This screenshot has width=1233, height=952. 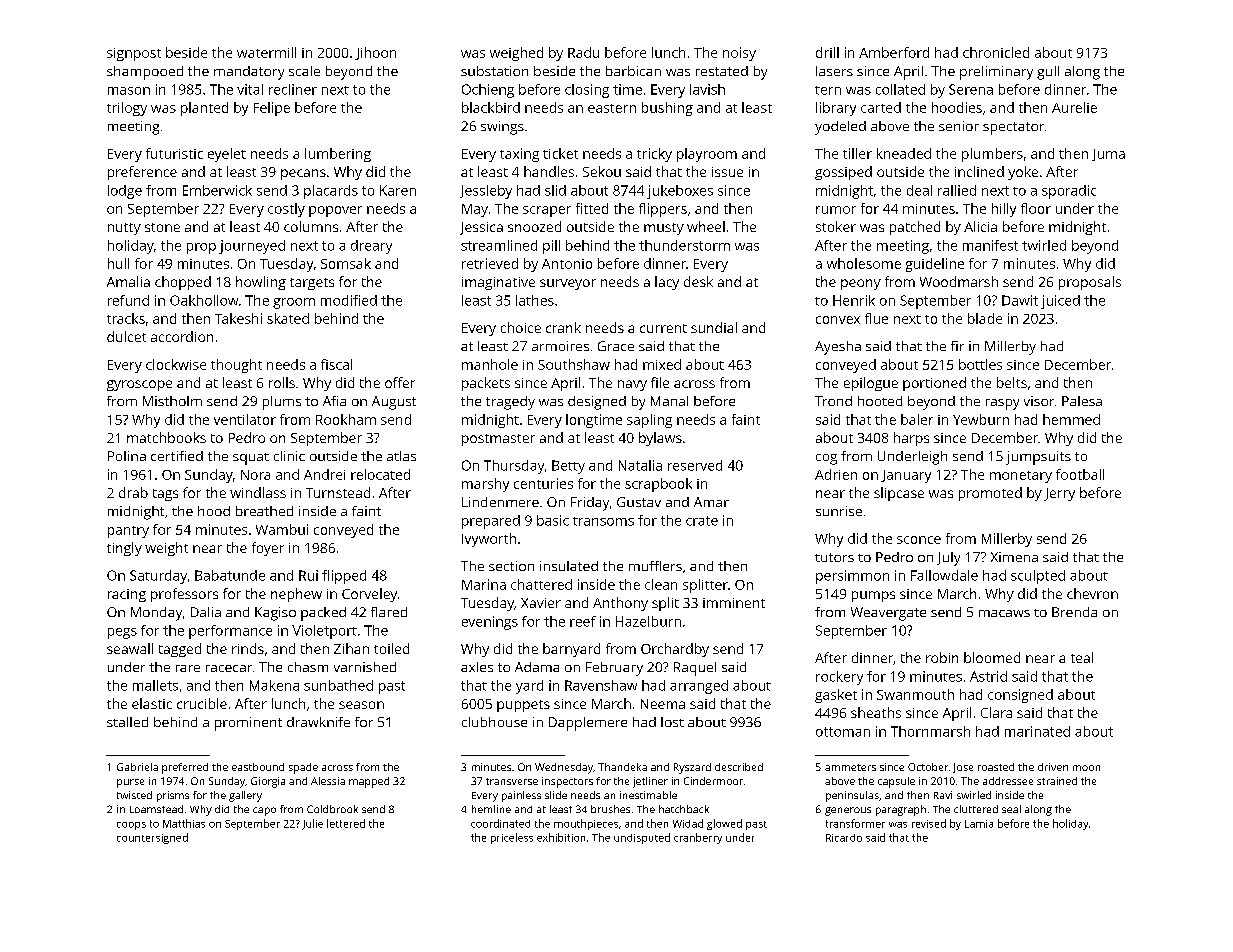 What do you see at coordinates (1044, 245) in the screenshot?
I see `twirled` at bounding box center [1044, 245].
